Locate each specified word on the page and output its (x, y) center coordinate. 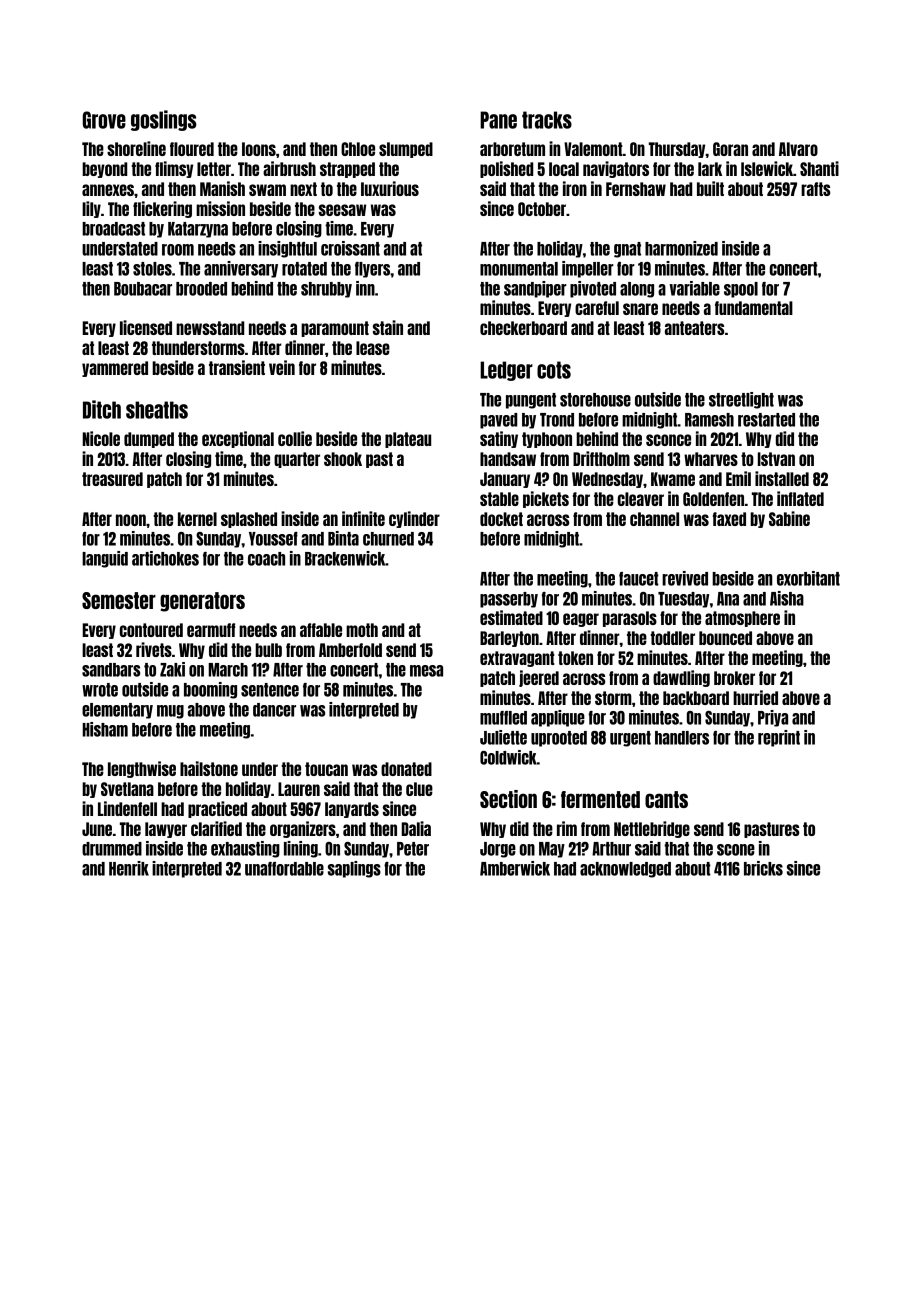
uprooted (559, 739)
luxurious (390, 188)
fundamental (754, 308)
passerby (509, 600)
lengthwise (142, 769)
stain (388, 327)
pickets (546, 499)
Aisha (787, 598)
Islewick (767, 168)
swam (267, 190)
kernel (197, 519)
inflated (800, 498)
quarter (297, 460)
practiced (217, 809)
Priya (773, 718)
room (178, 250)
